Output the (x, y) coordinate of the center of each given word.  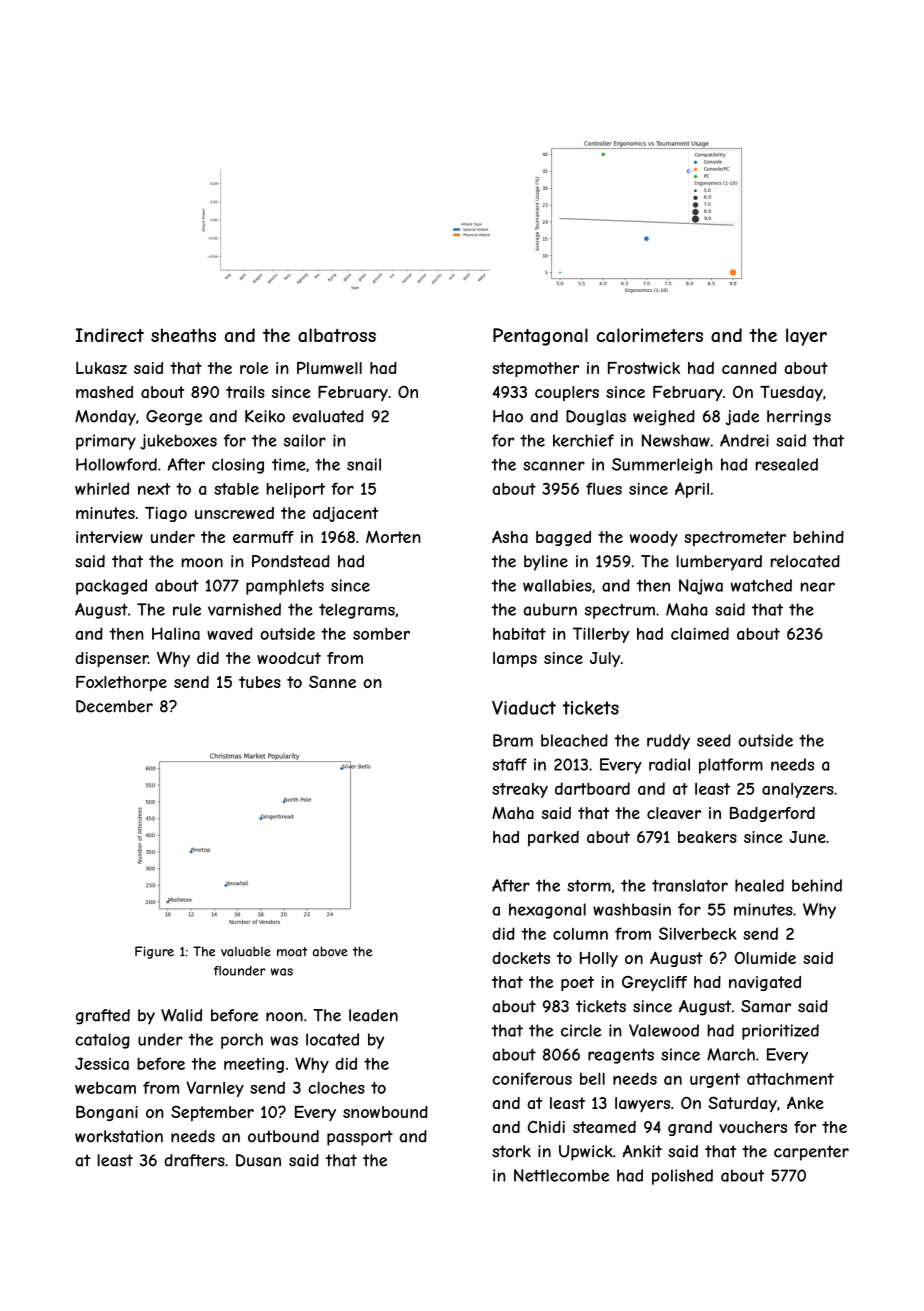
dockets (521, 958)
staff (509, 764)
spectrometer (735, 538)
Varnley (215, 1089)
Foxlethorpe (121, 683)
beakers (707, 837)
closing (238, 466)
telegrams (357, 611)
